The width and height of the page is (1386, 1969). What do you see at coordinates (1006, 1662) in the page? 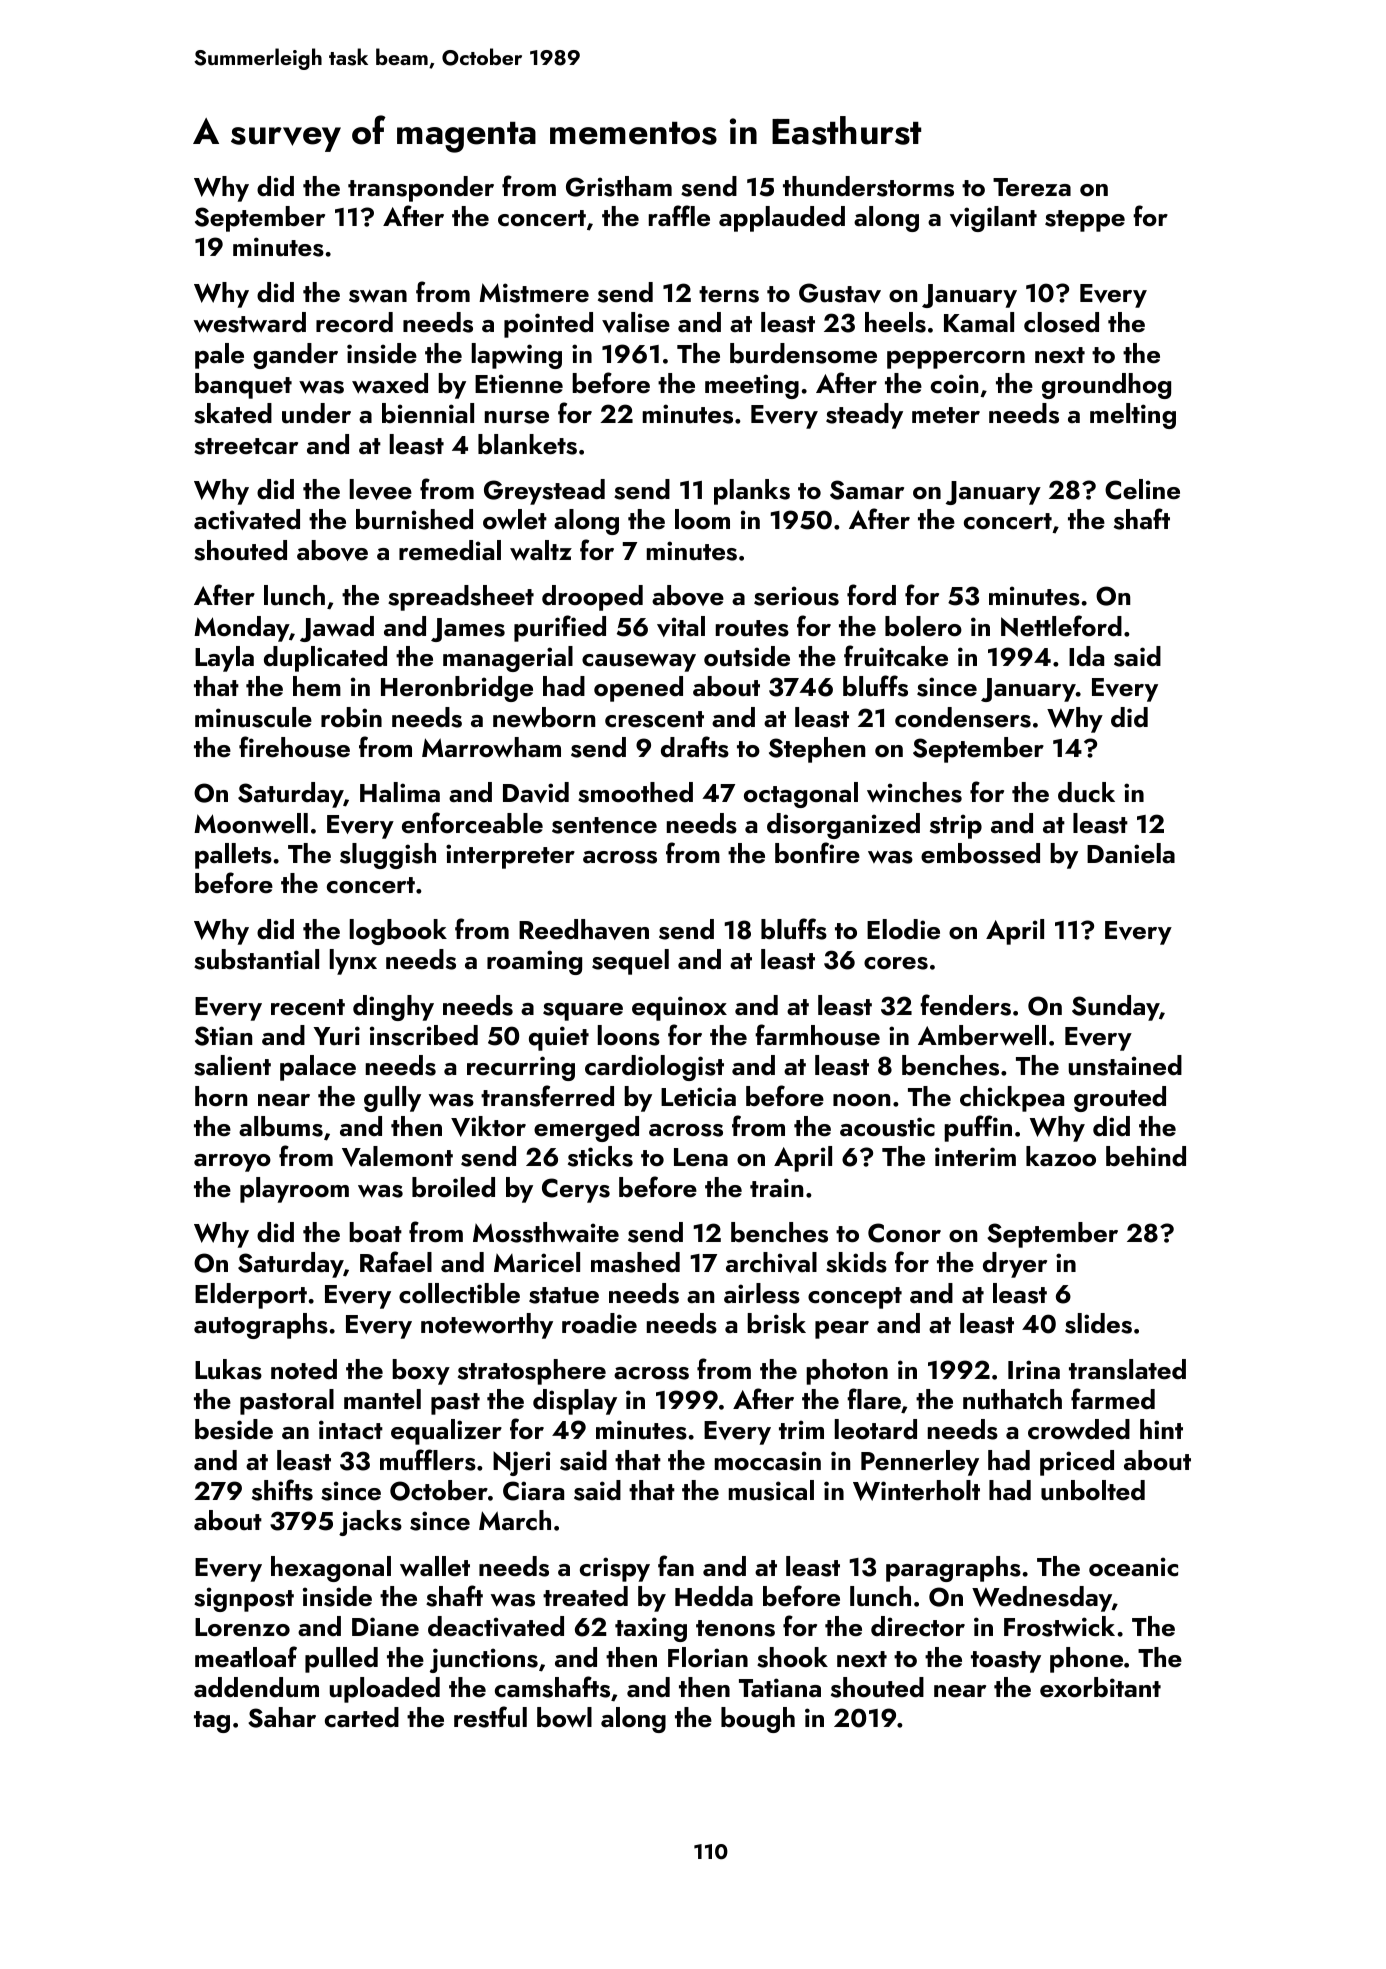
I see `toasty` at bounding box center [1006, 1662].
